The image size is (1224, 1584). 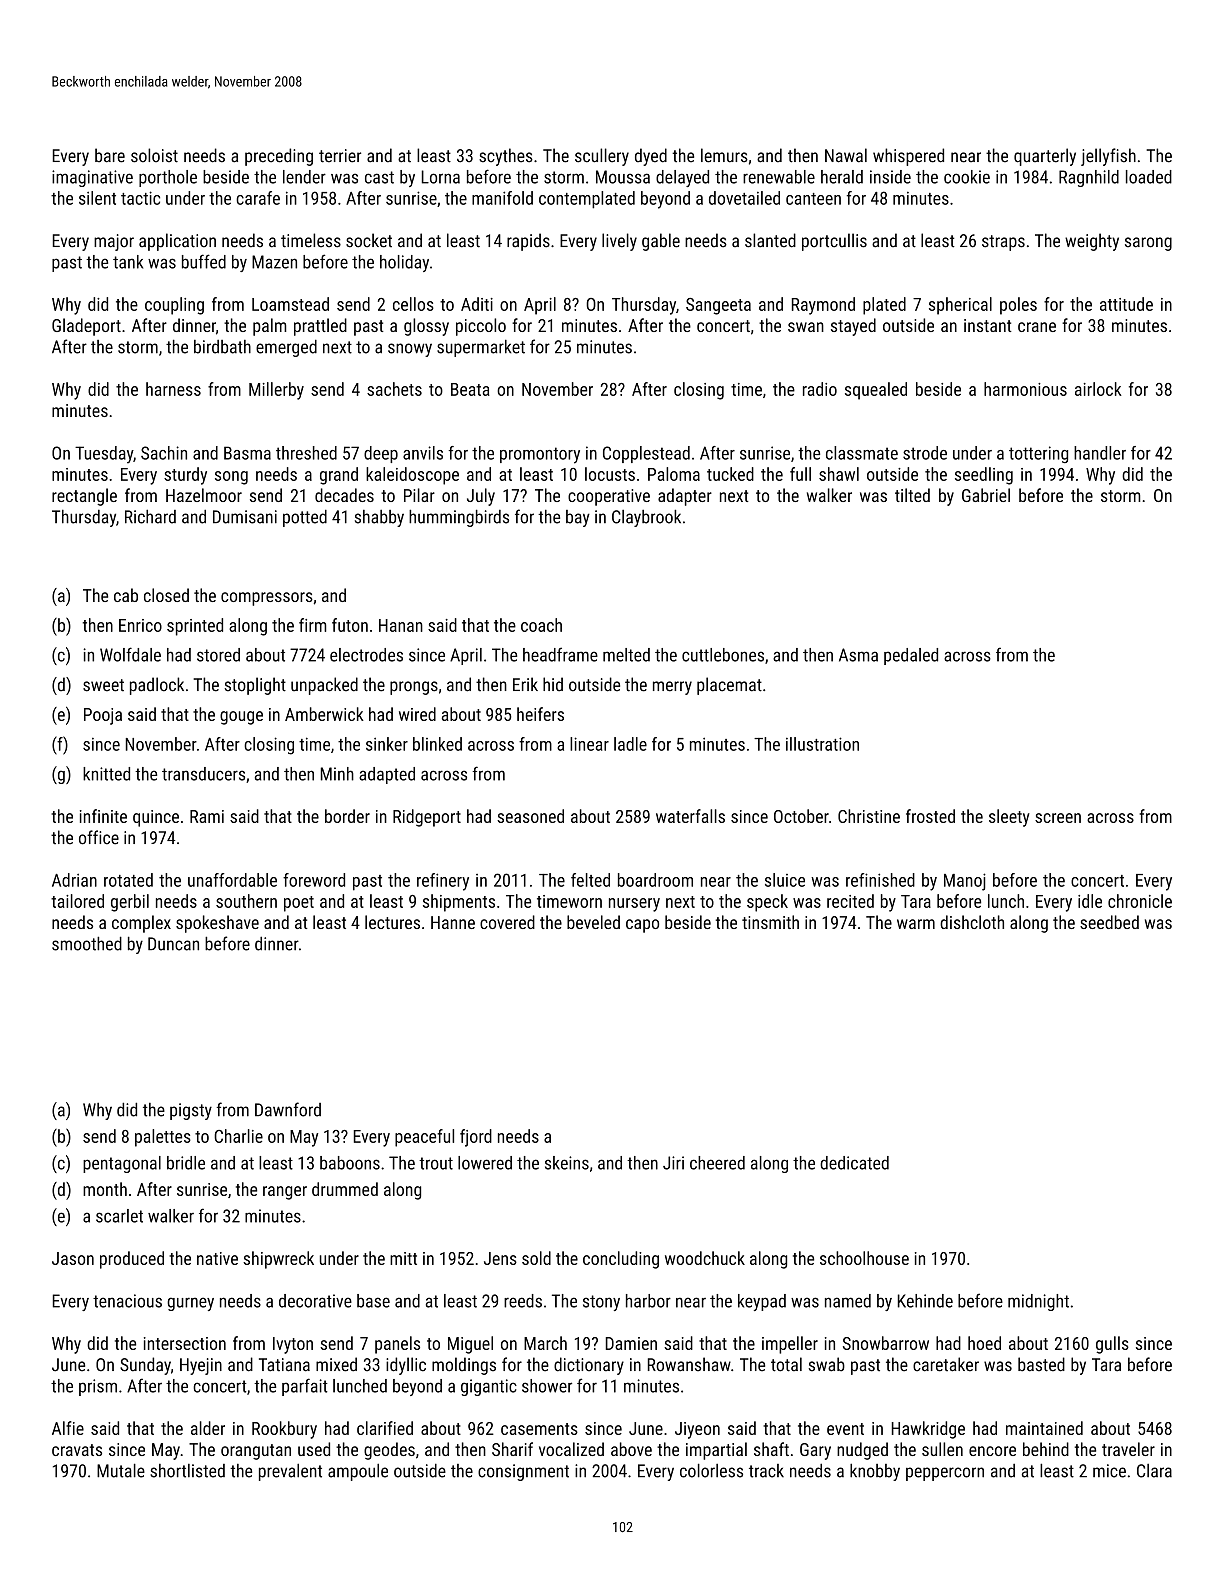 I want to click on poles, so click(x=1018, y=306).
